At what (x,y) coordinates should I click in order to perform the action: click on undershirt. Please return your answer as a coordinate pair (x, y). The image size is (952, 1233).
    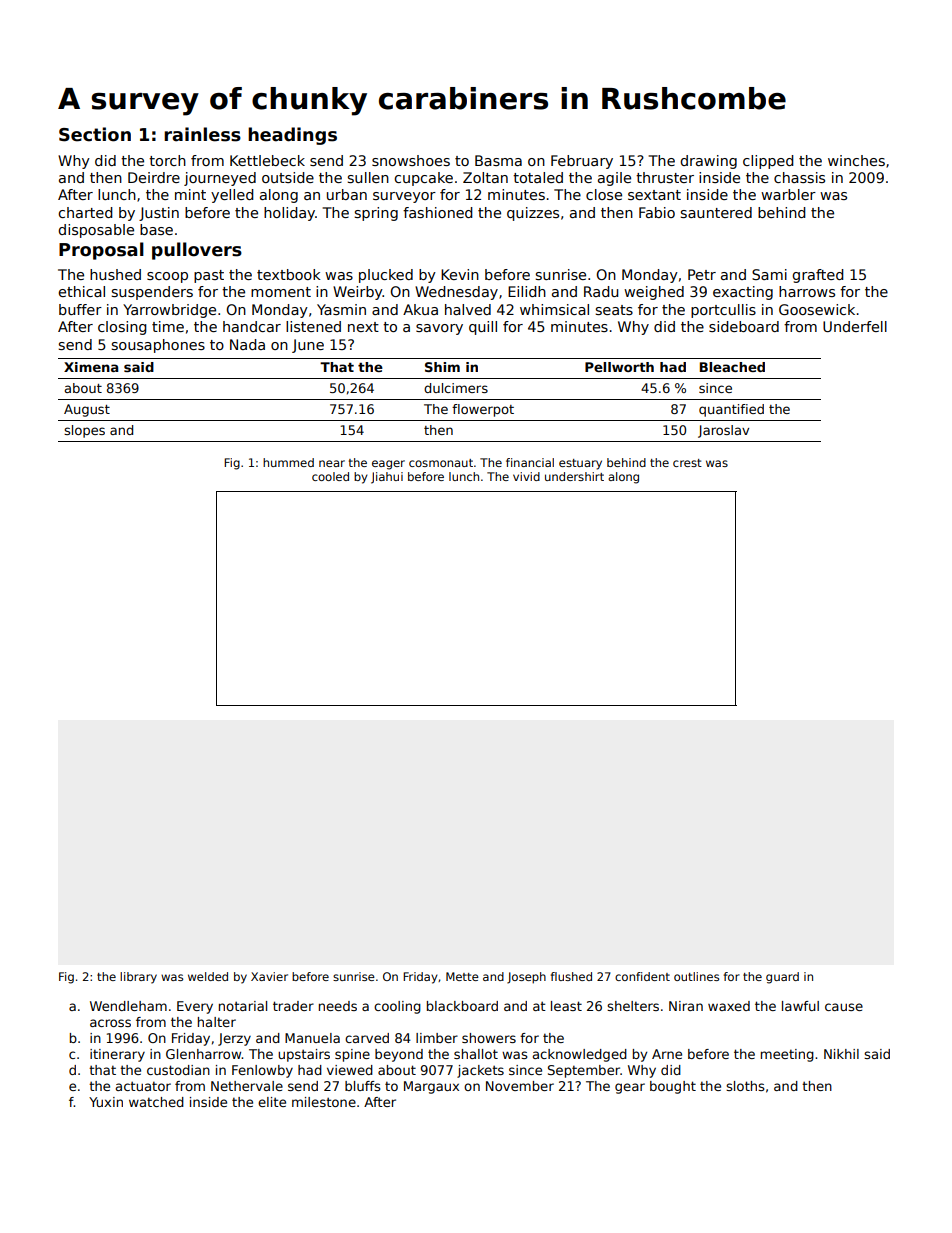
    Looking at the image, I should click on (574, 476).
